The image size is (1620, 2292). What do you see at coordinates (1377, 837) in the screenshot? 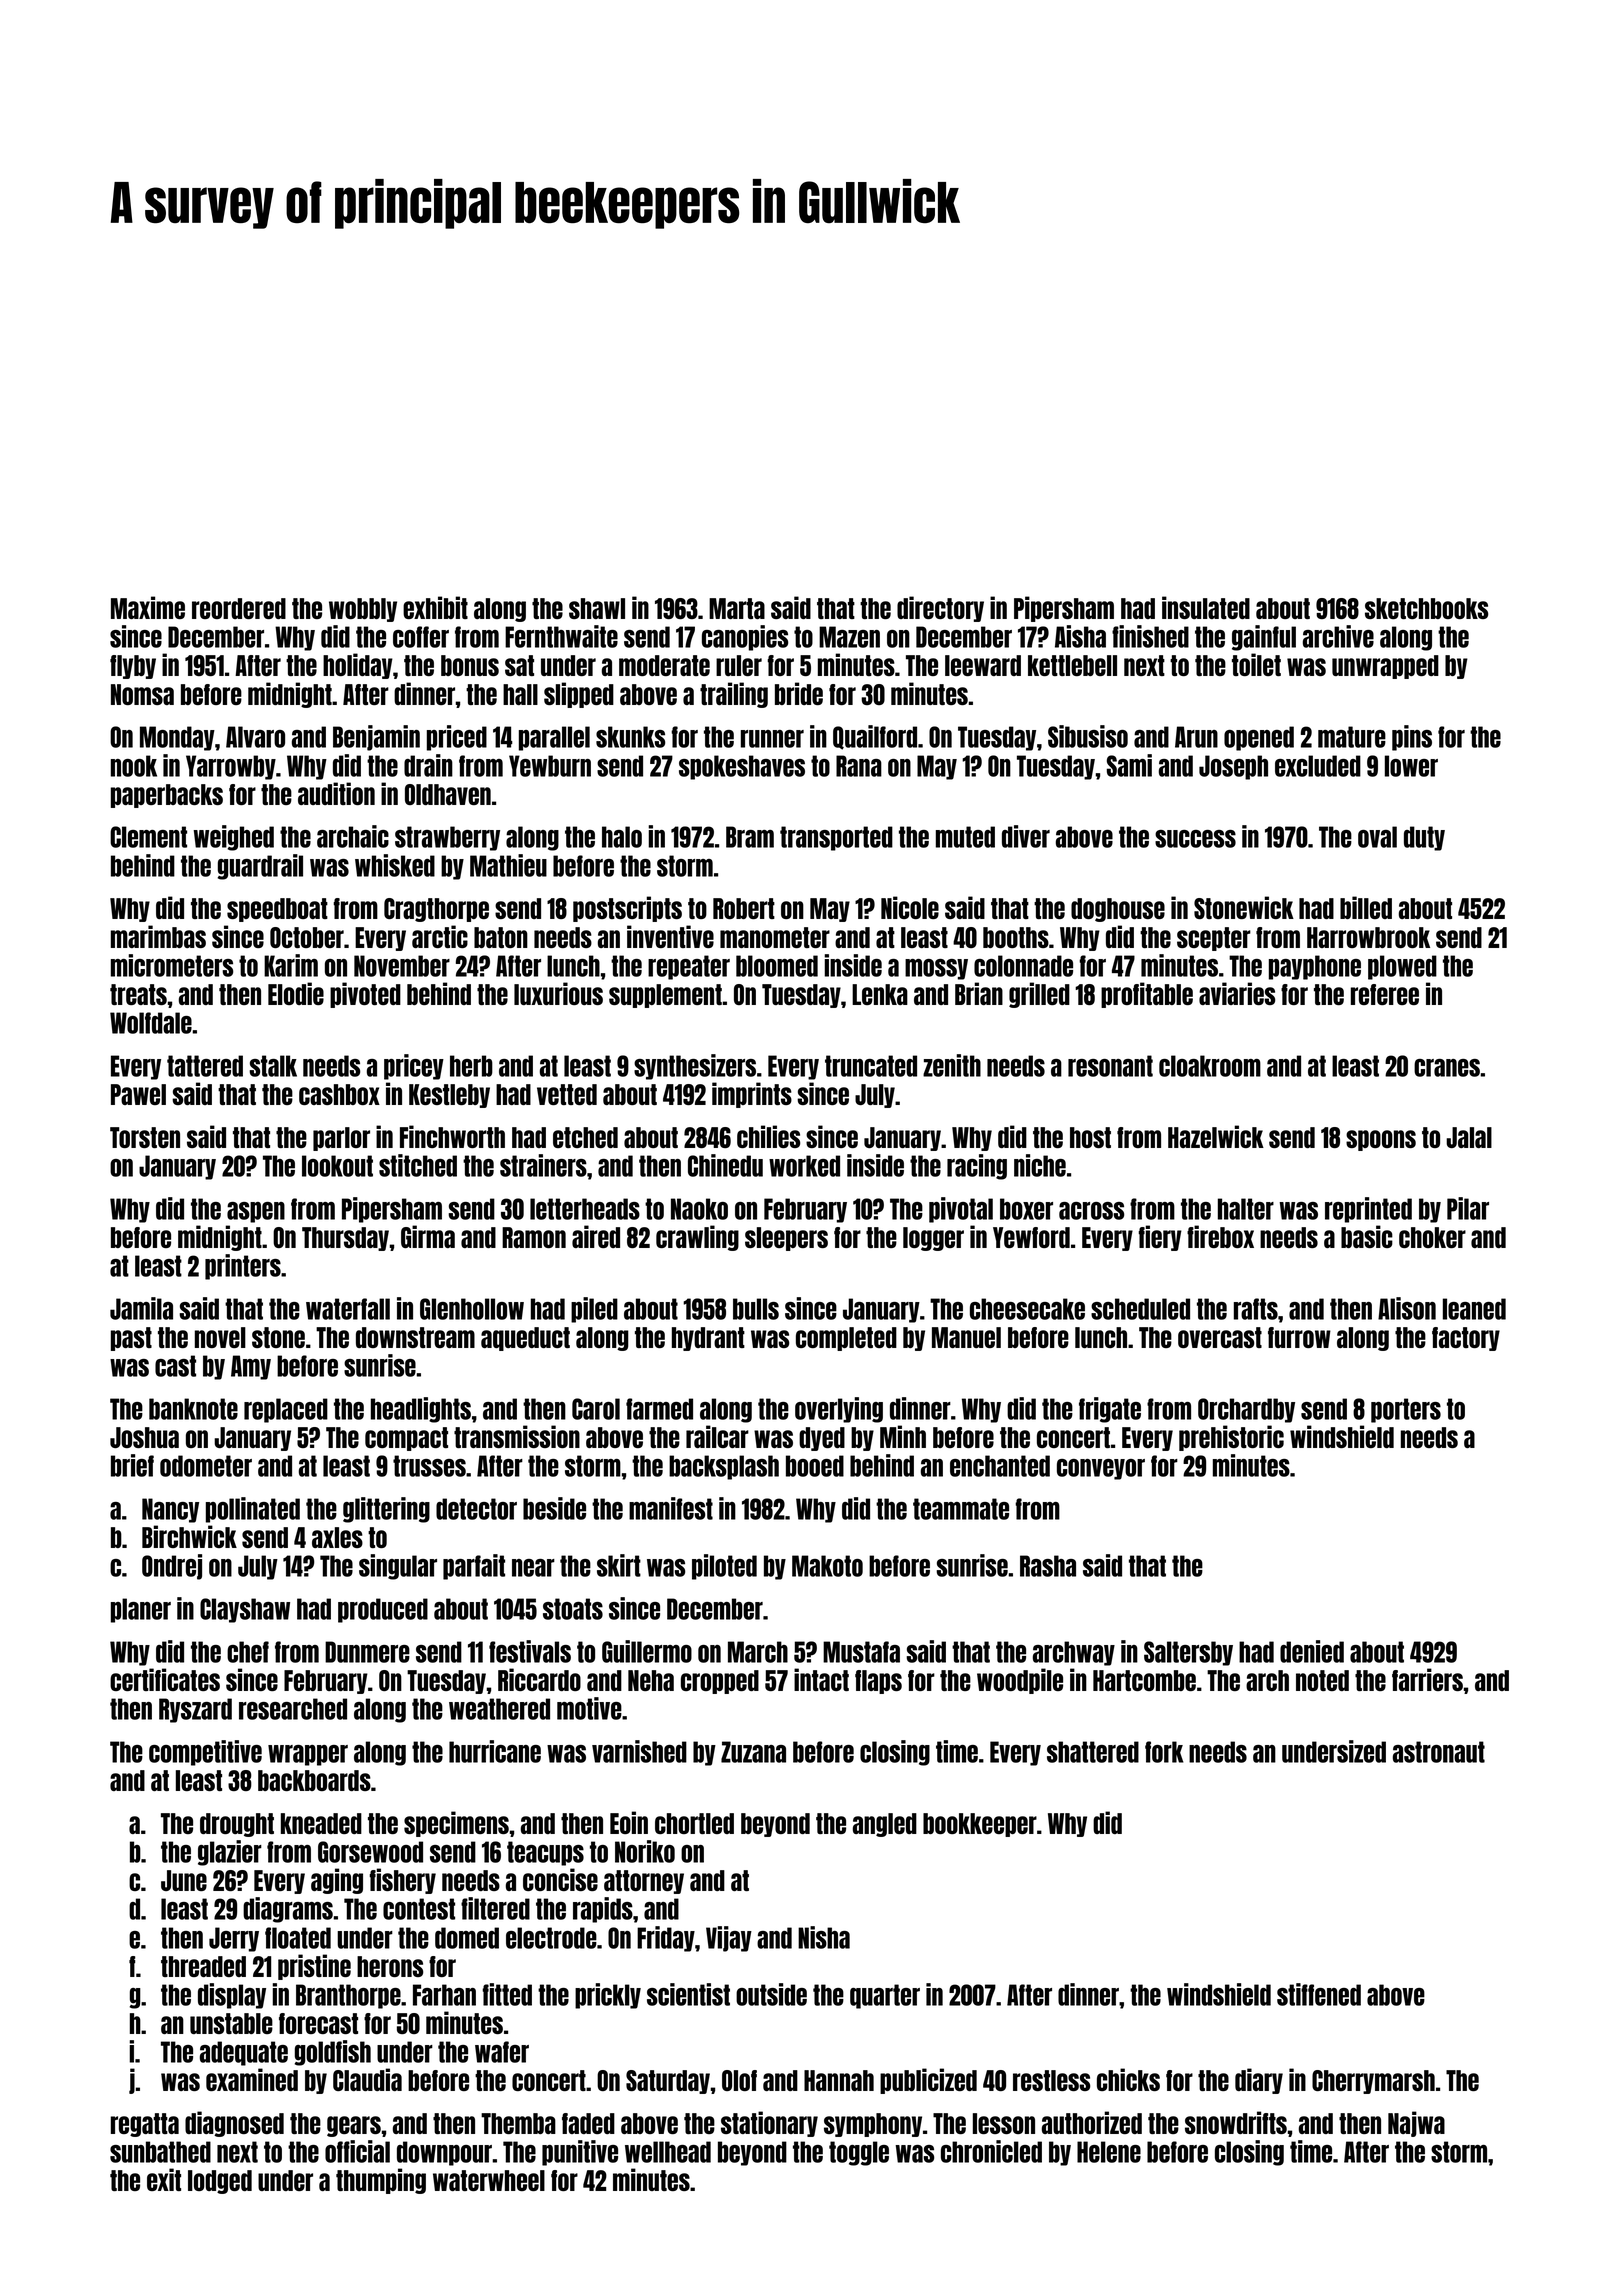
I see `oval` at bounding box center [1377, 837].
